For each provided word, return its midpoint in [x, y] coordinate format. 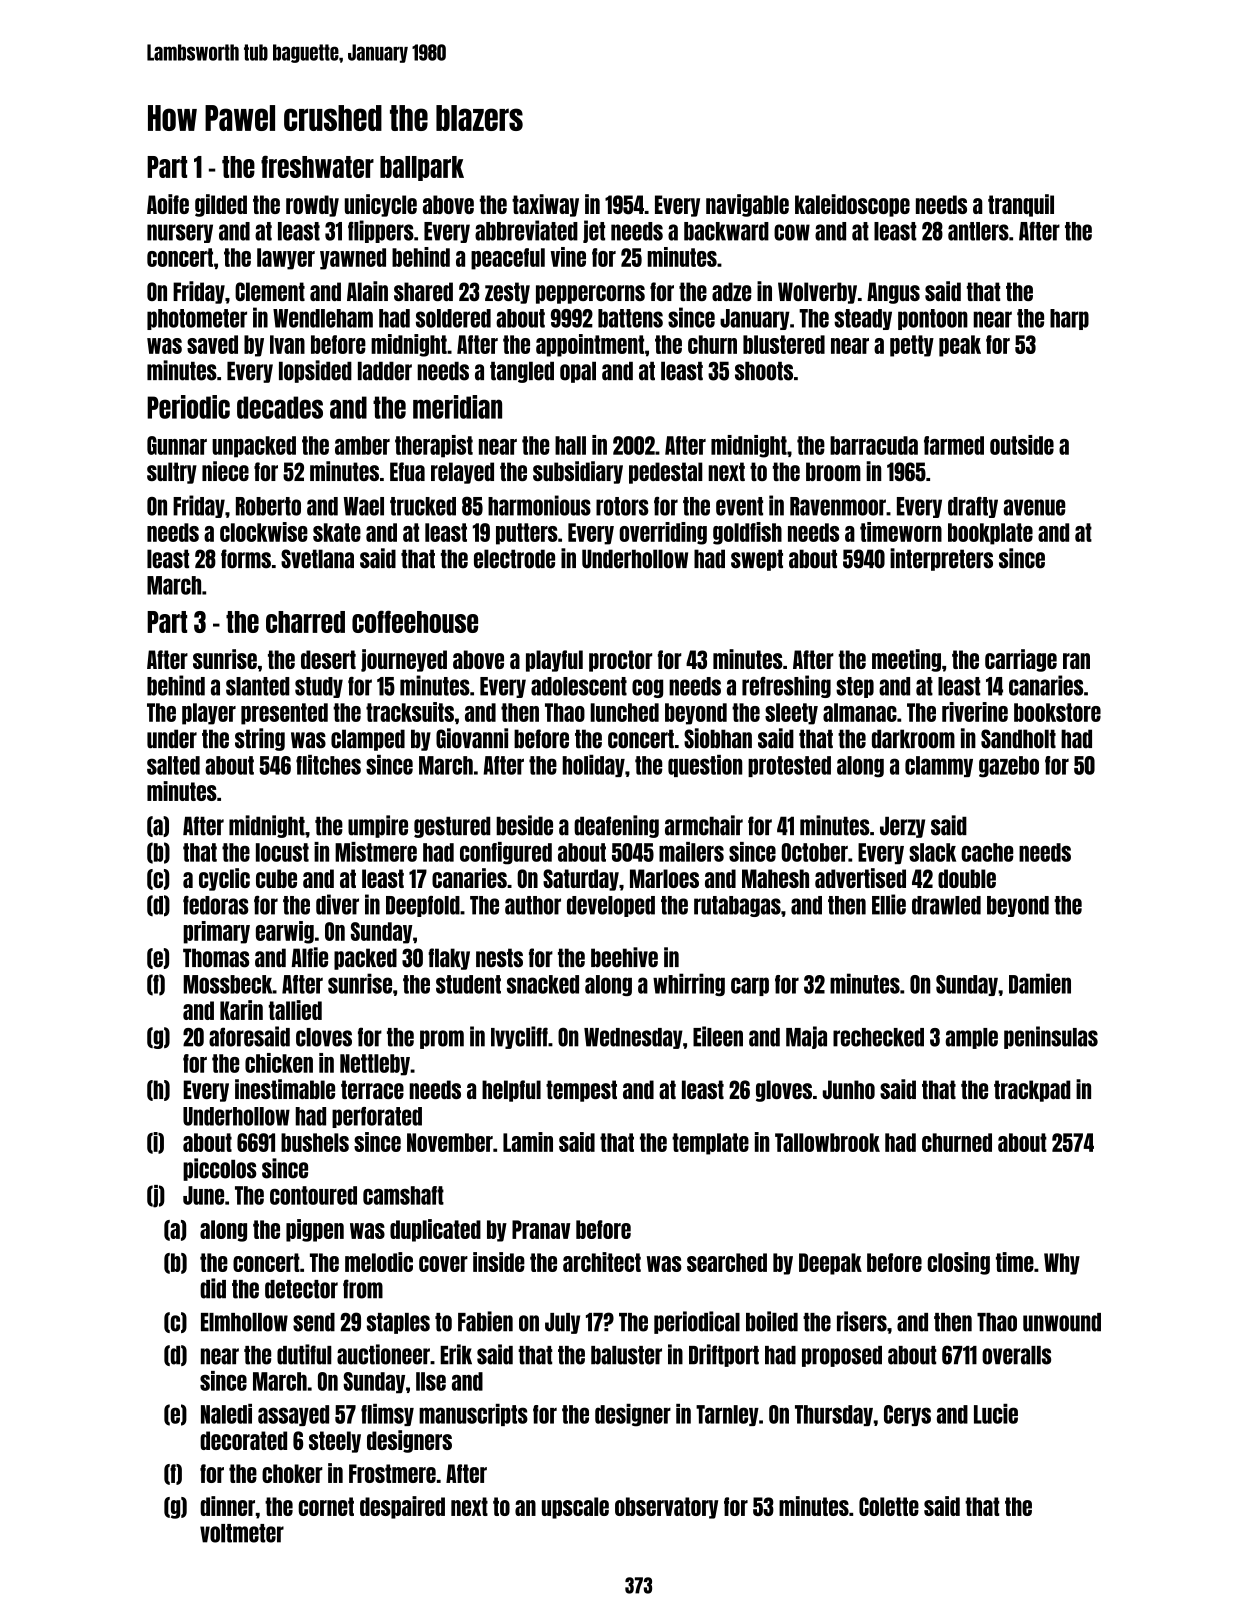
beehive [624, 957]
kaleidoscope [852, 205]
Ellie [889, 904]
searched [727, 1262]
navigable [747, 205]
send [314, 1322]
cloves [324, 1037]
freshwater [317, 166]
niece [225, 471]
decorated [243, 1440]
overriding [663, 533]
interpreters [941, 559]
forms [246, 559]
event [739, 506]
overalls [1016, 1355]
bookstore [1057, 712]
